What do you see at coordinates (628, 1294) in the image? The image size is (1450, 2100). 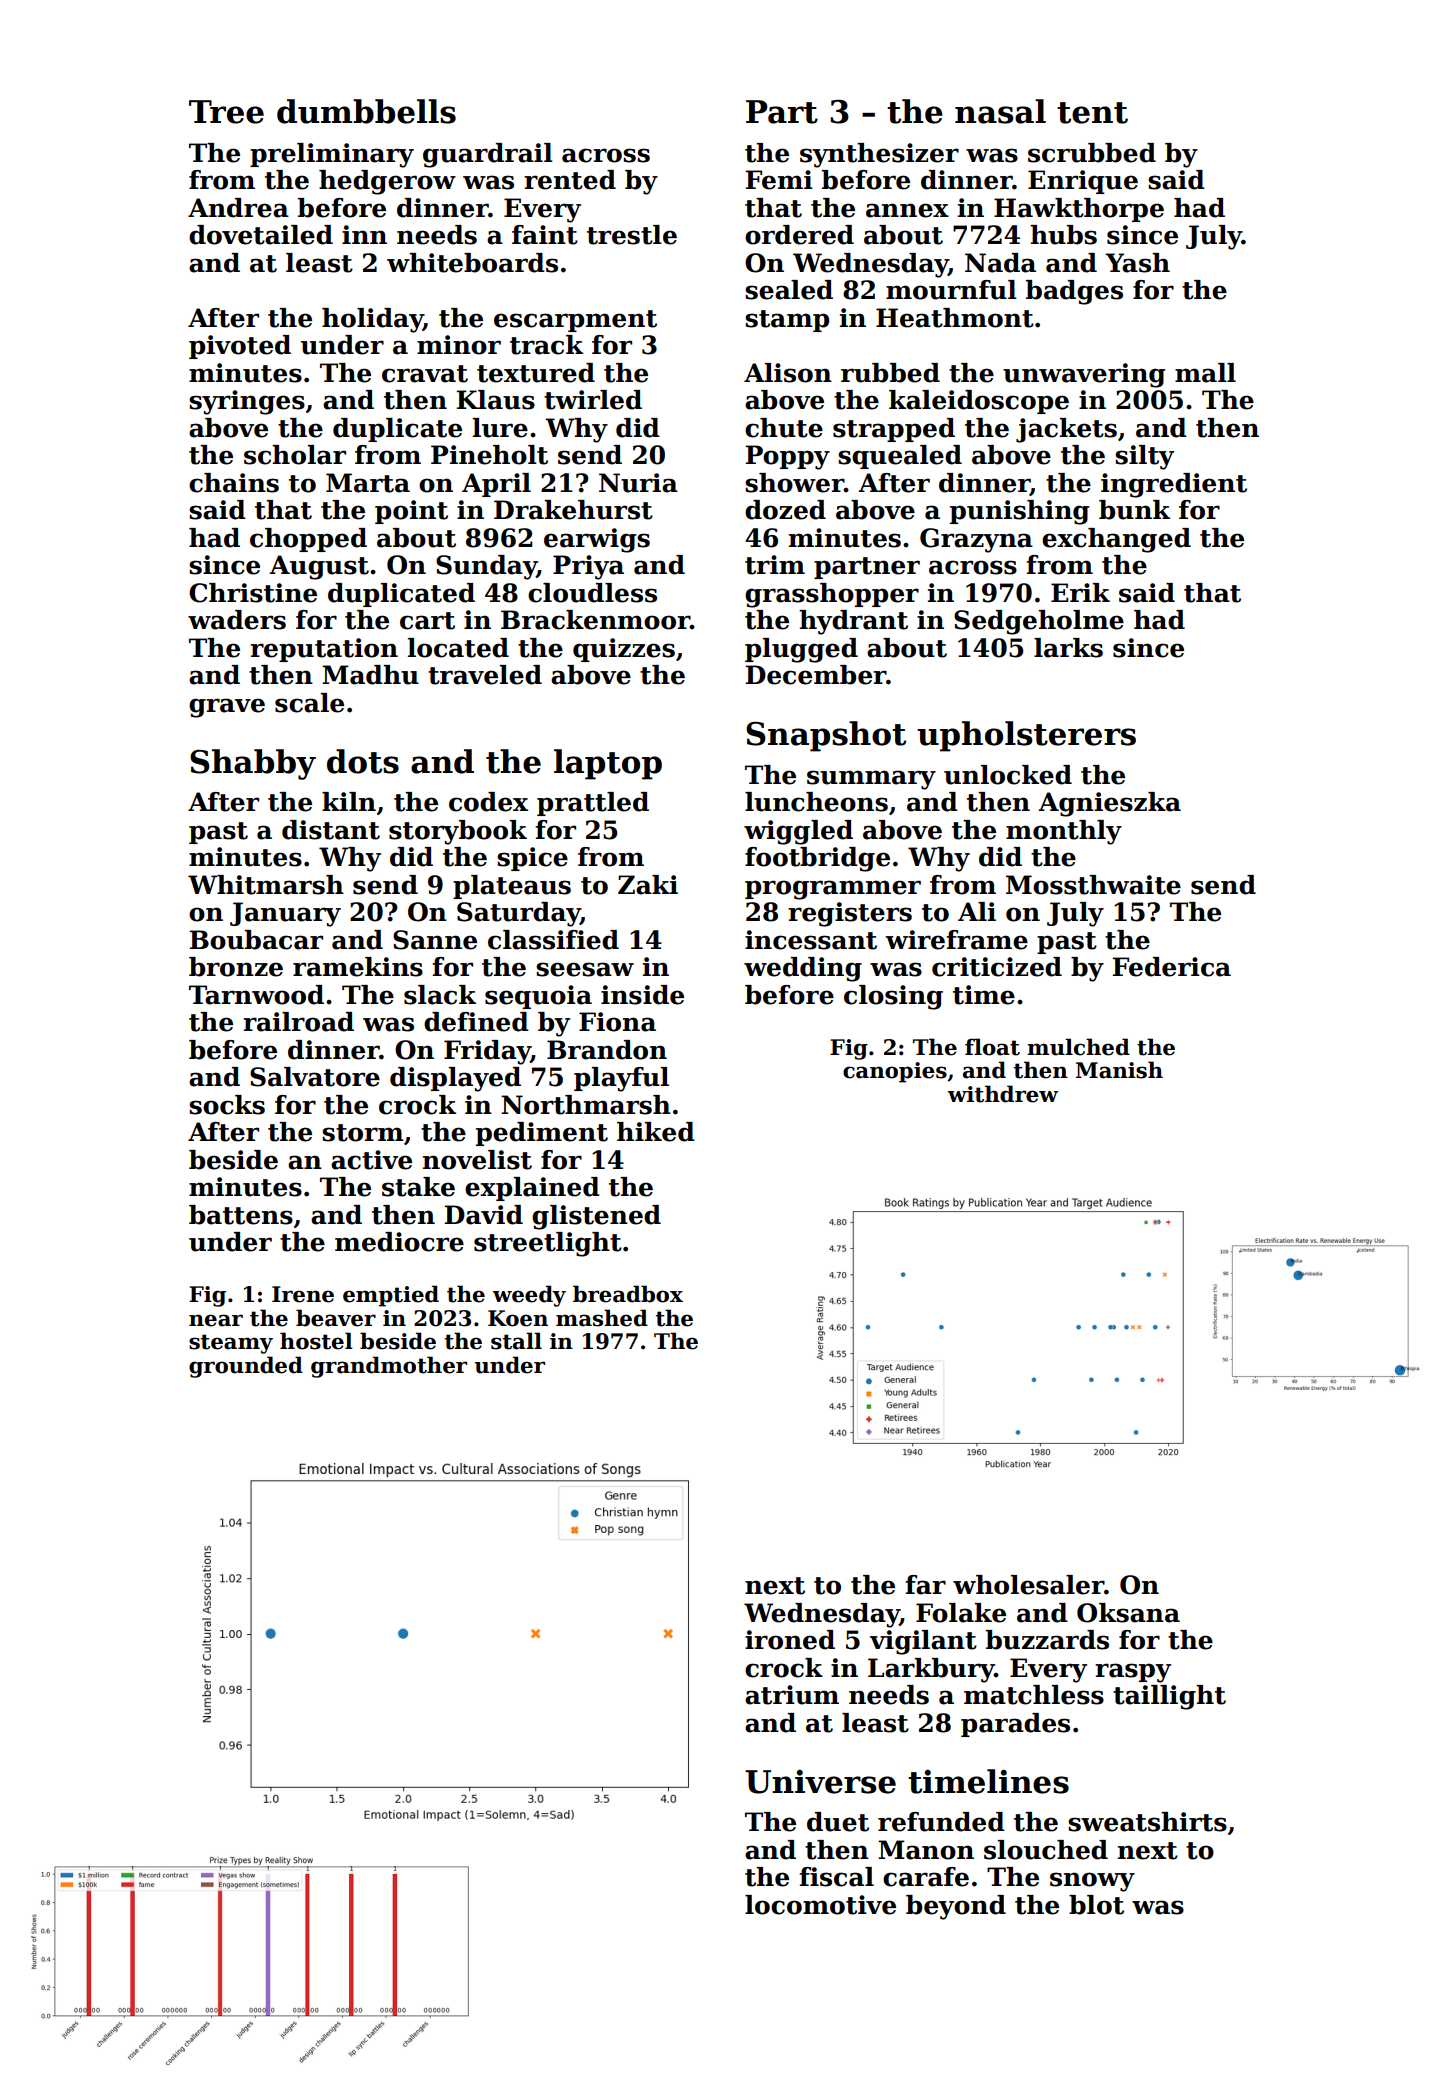 I see `breadbox` at bounding box center [628, 1294].
